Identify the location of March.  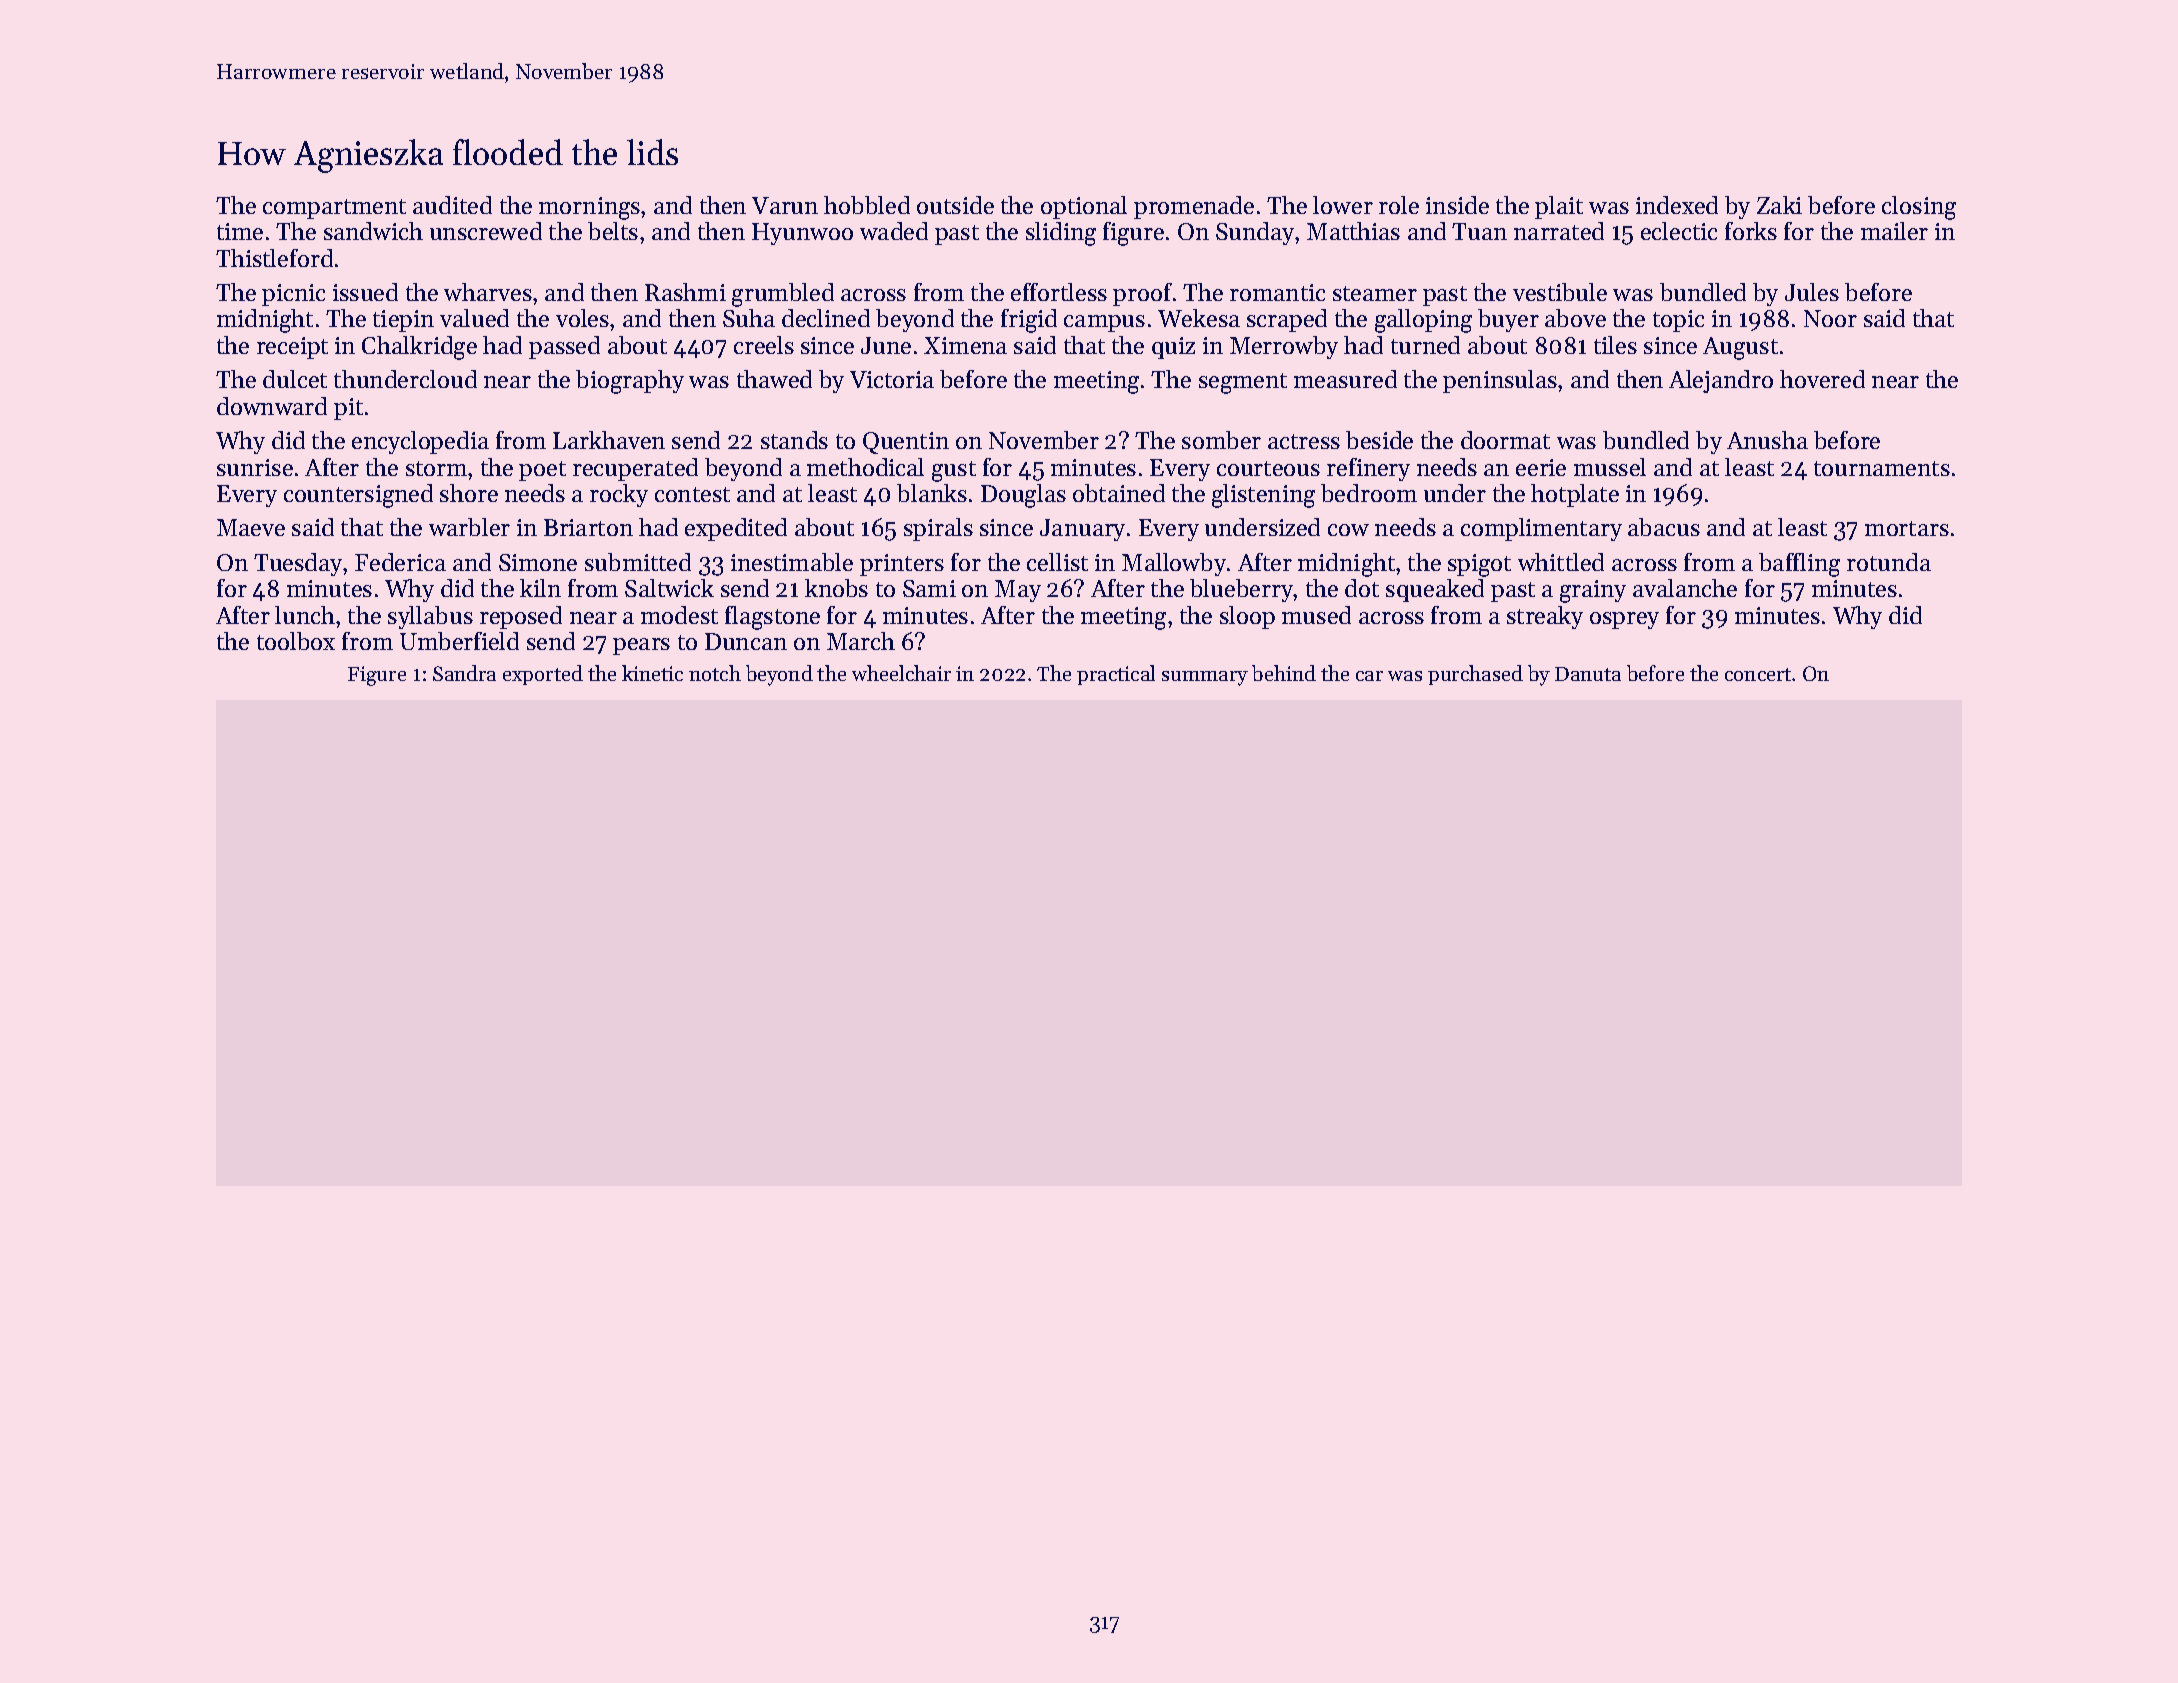
(861, 641).
